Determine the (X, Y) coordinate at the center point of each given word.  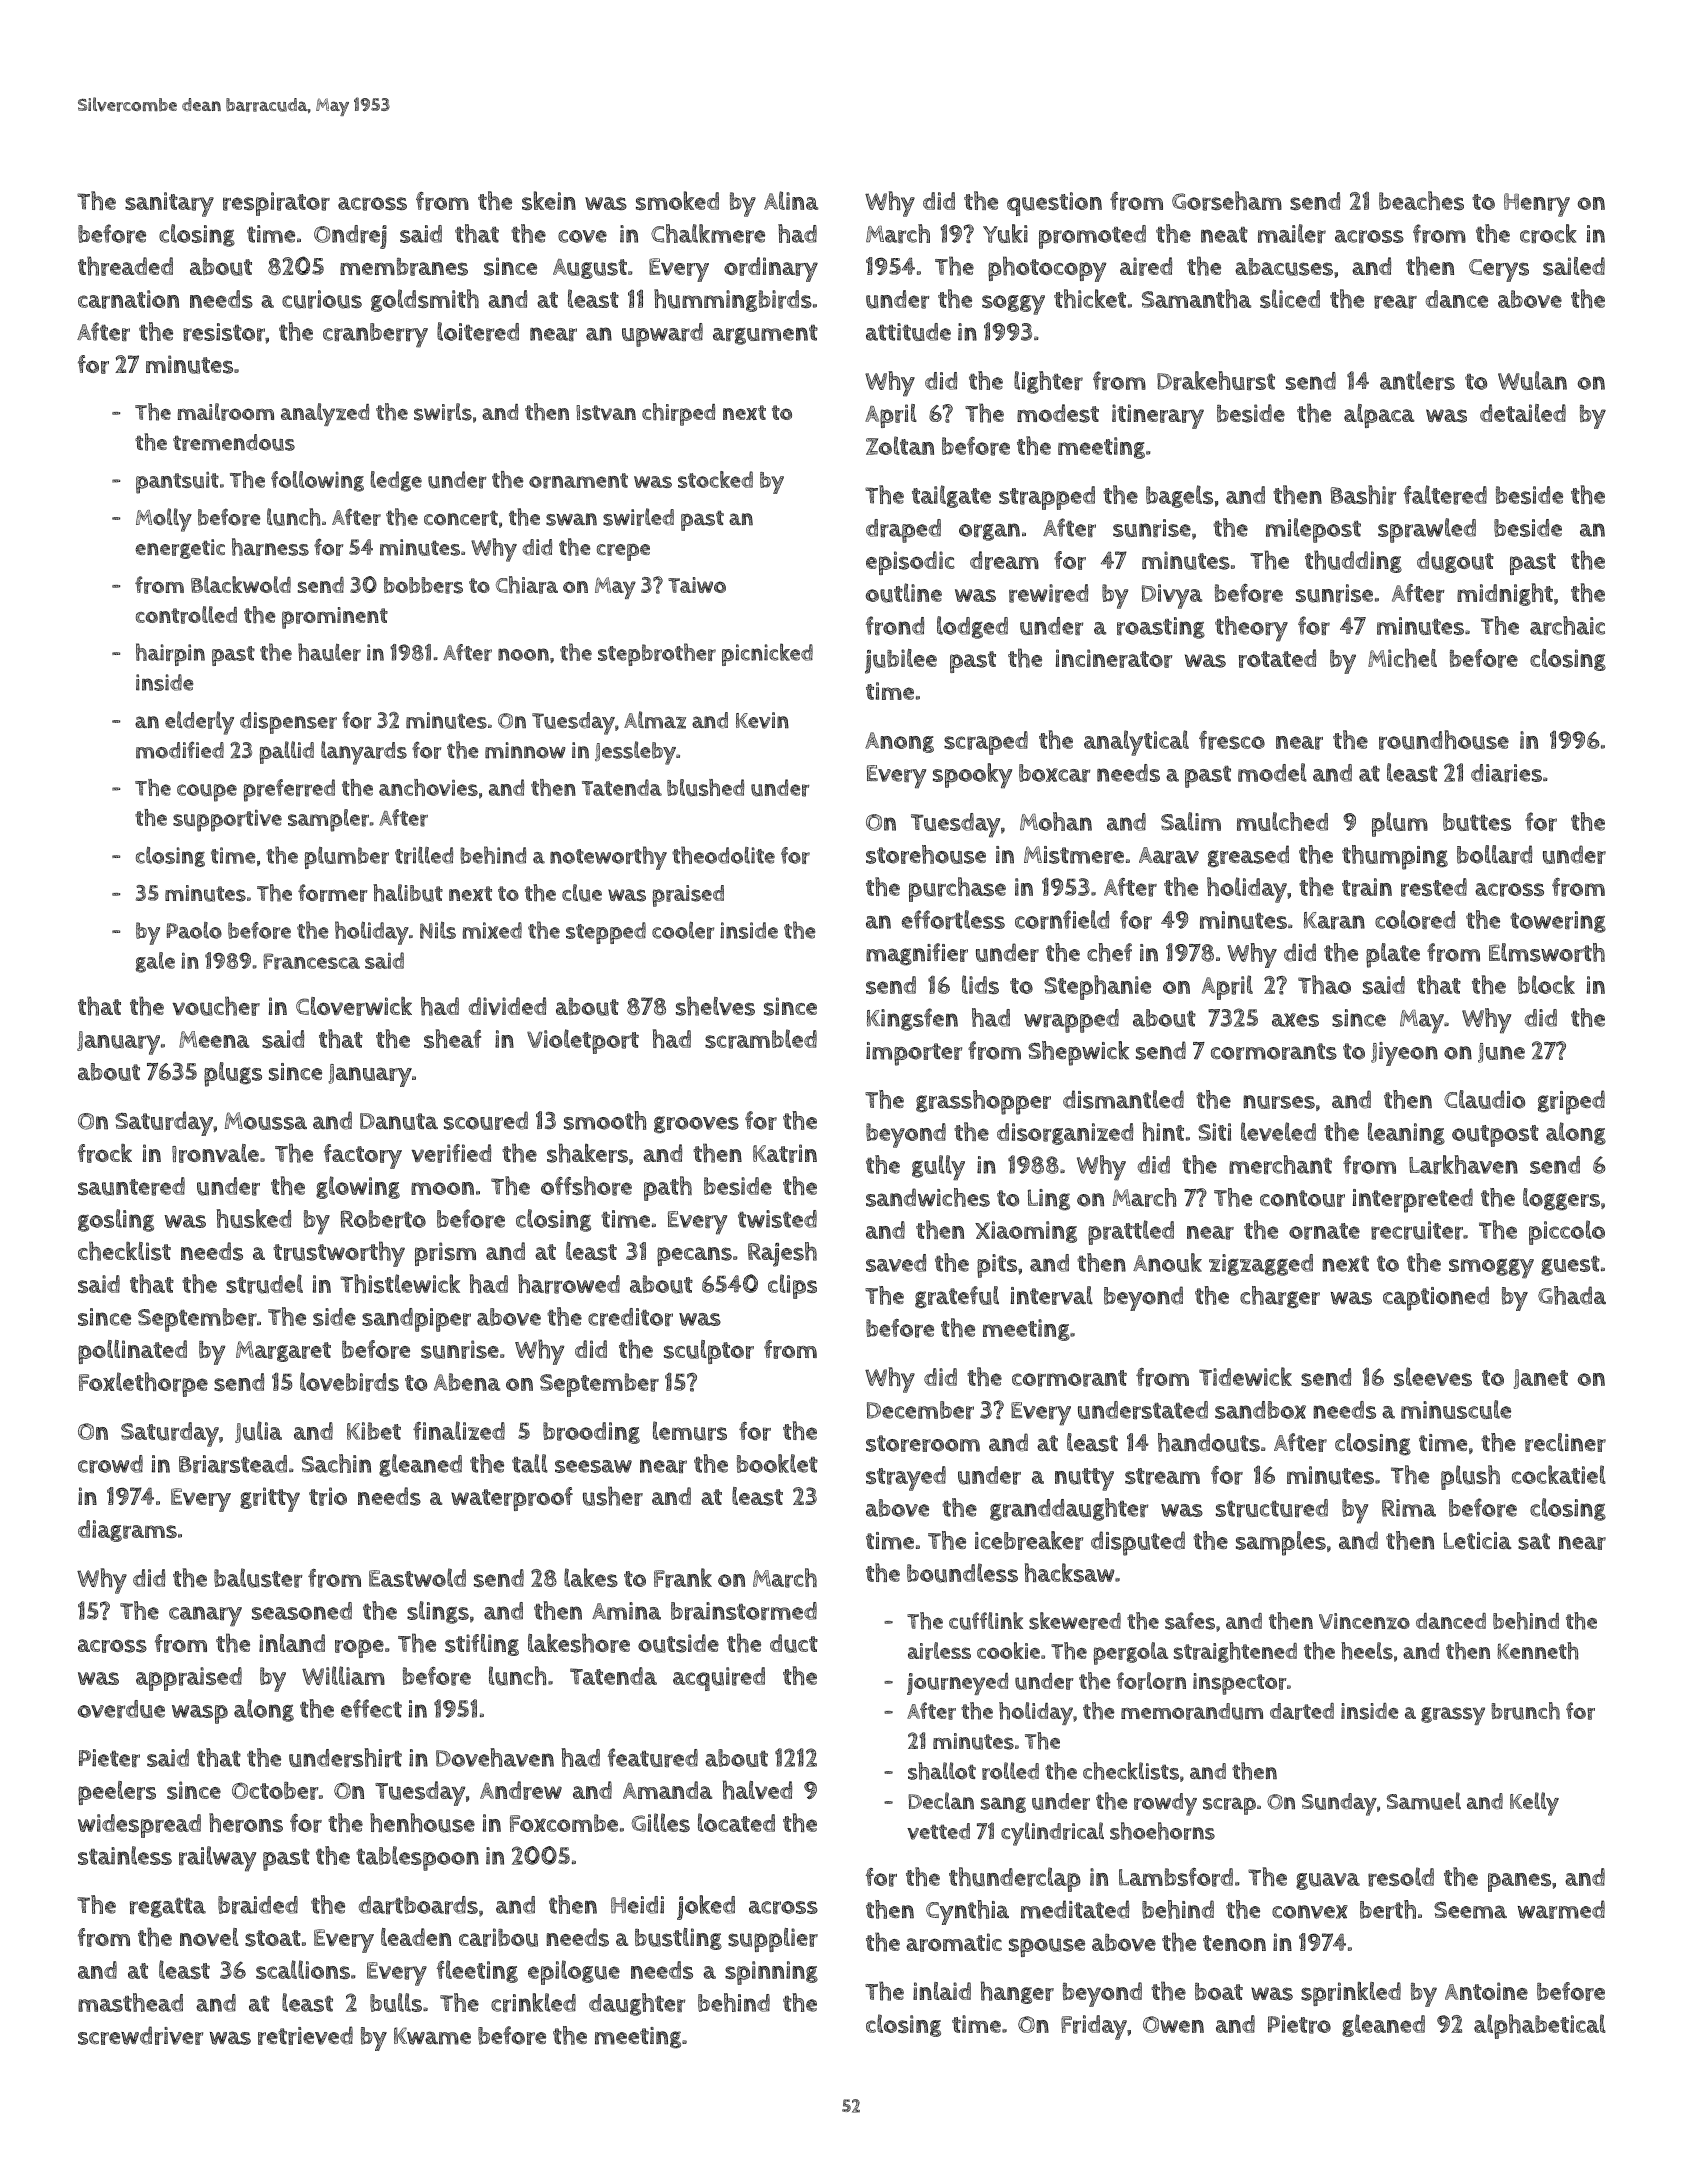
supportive (227, 821)
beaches (1421, 200)
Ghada (1572, 1295)
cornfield (1062, 919)
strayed (906, 1478)
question (1054, 204)
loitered (478, 331)
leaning (1406, 1133)
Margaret (283, 1351)
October (275, 1791)
